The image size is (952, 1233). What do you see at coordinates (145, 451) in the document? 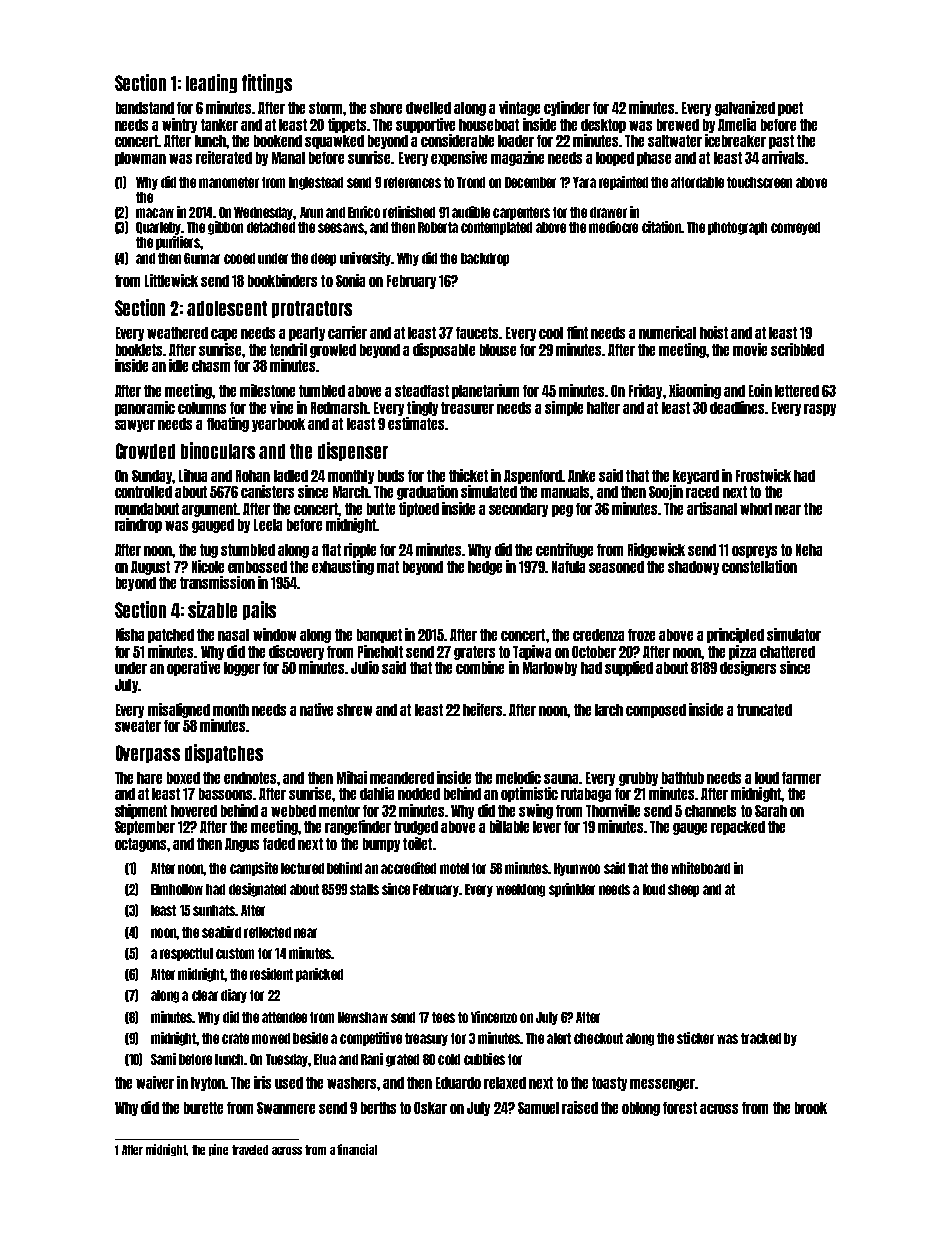
I see `Crowded` at bounding box center [145, 451].
